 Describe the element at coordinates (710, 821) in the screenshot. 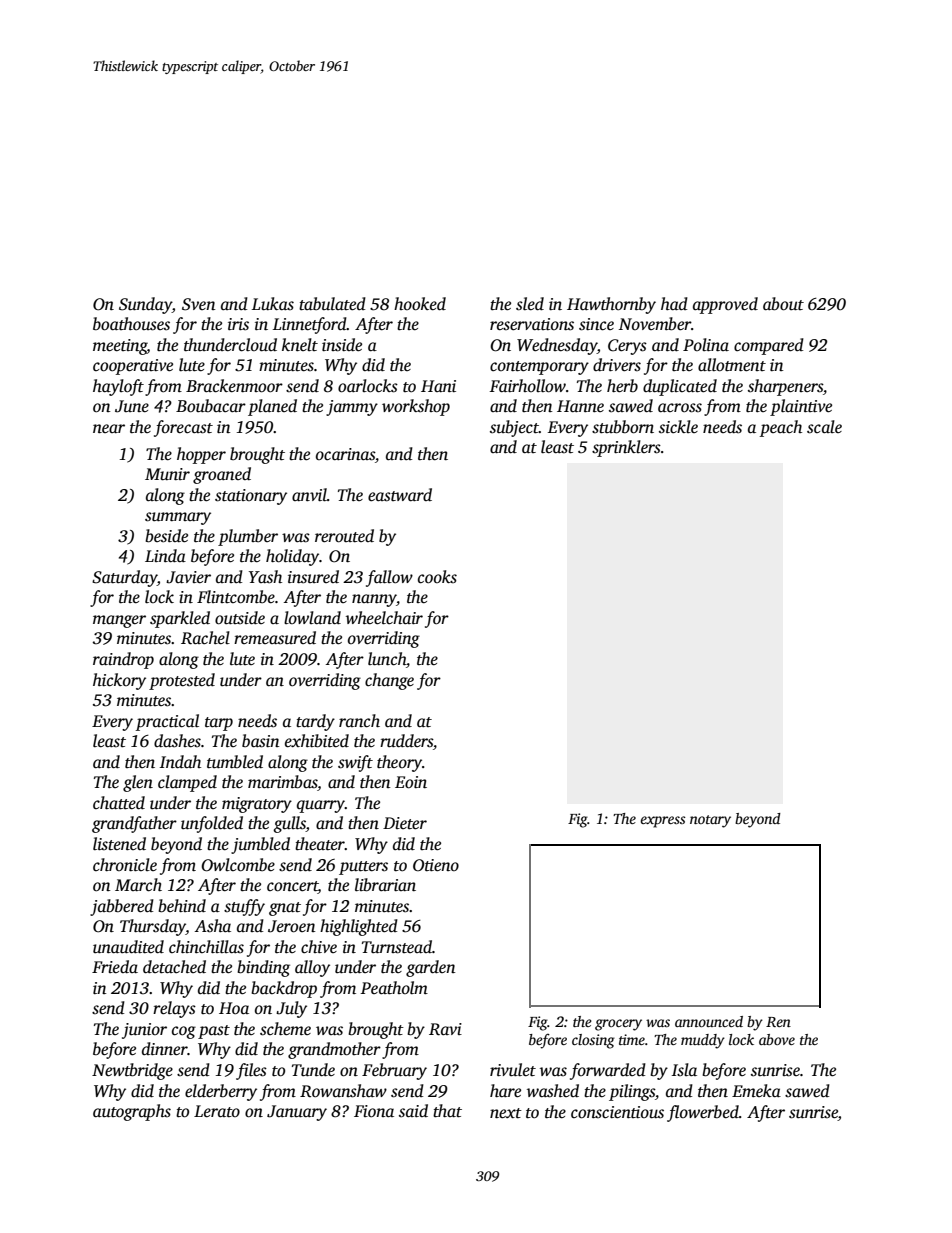

I see `notary` at that location.
